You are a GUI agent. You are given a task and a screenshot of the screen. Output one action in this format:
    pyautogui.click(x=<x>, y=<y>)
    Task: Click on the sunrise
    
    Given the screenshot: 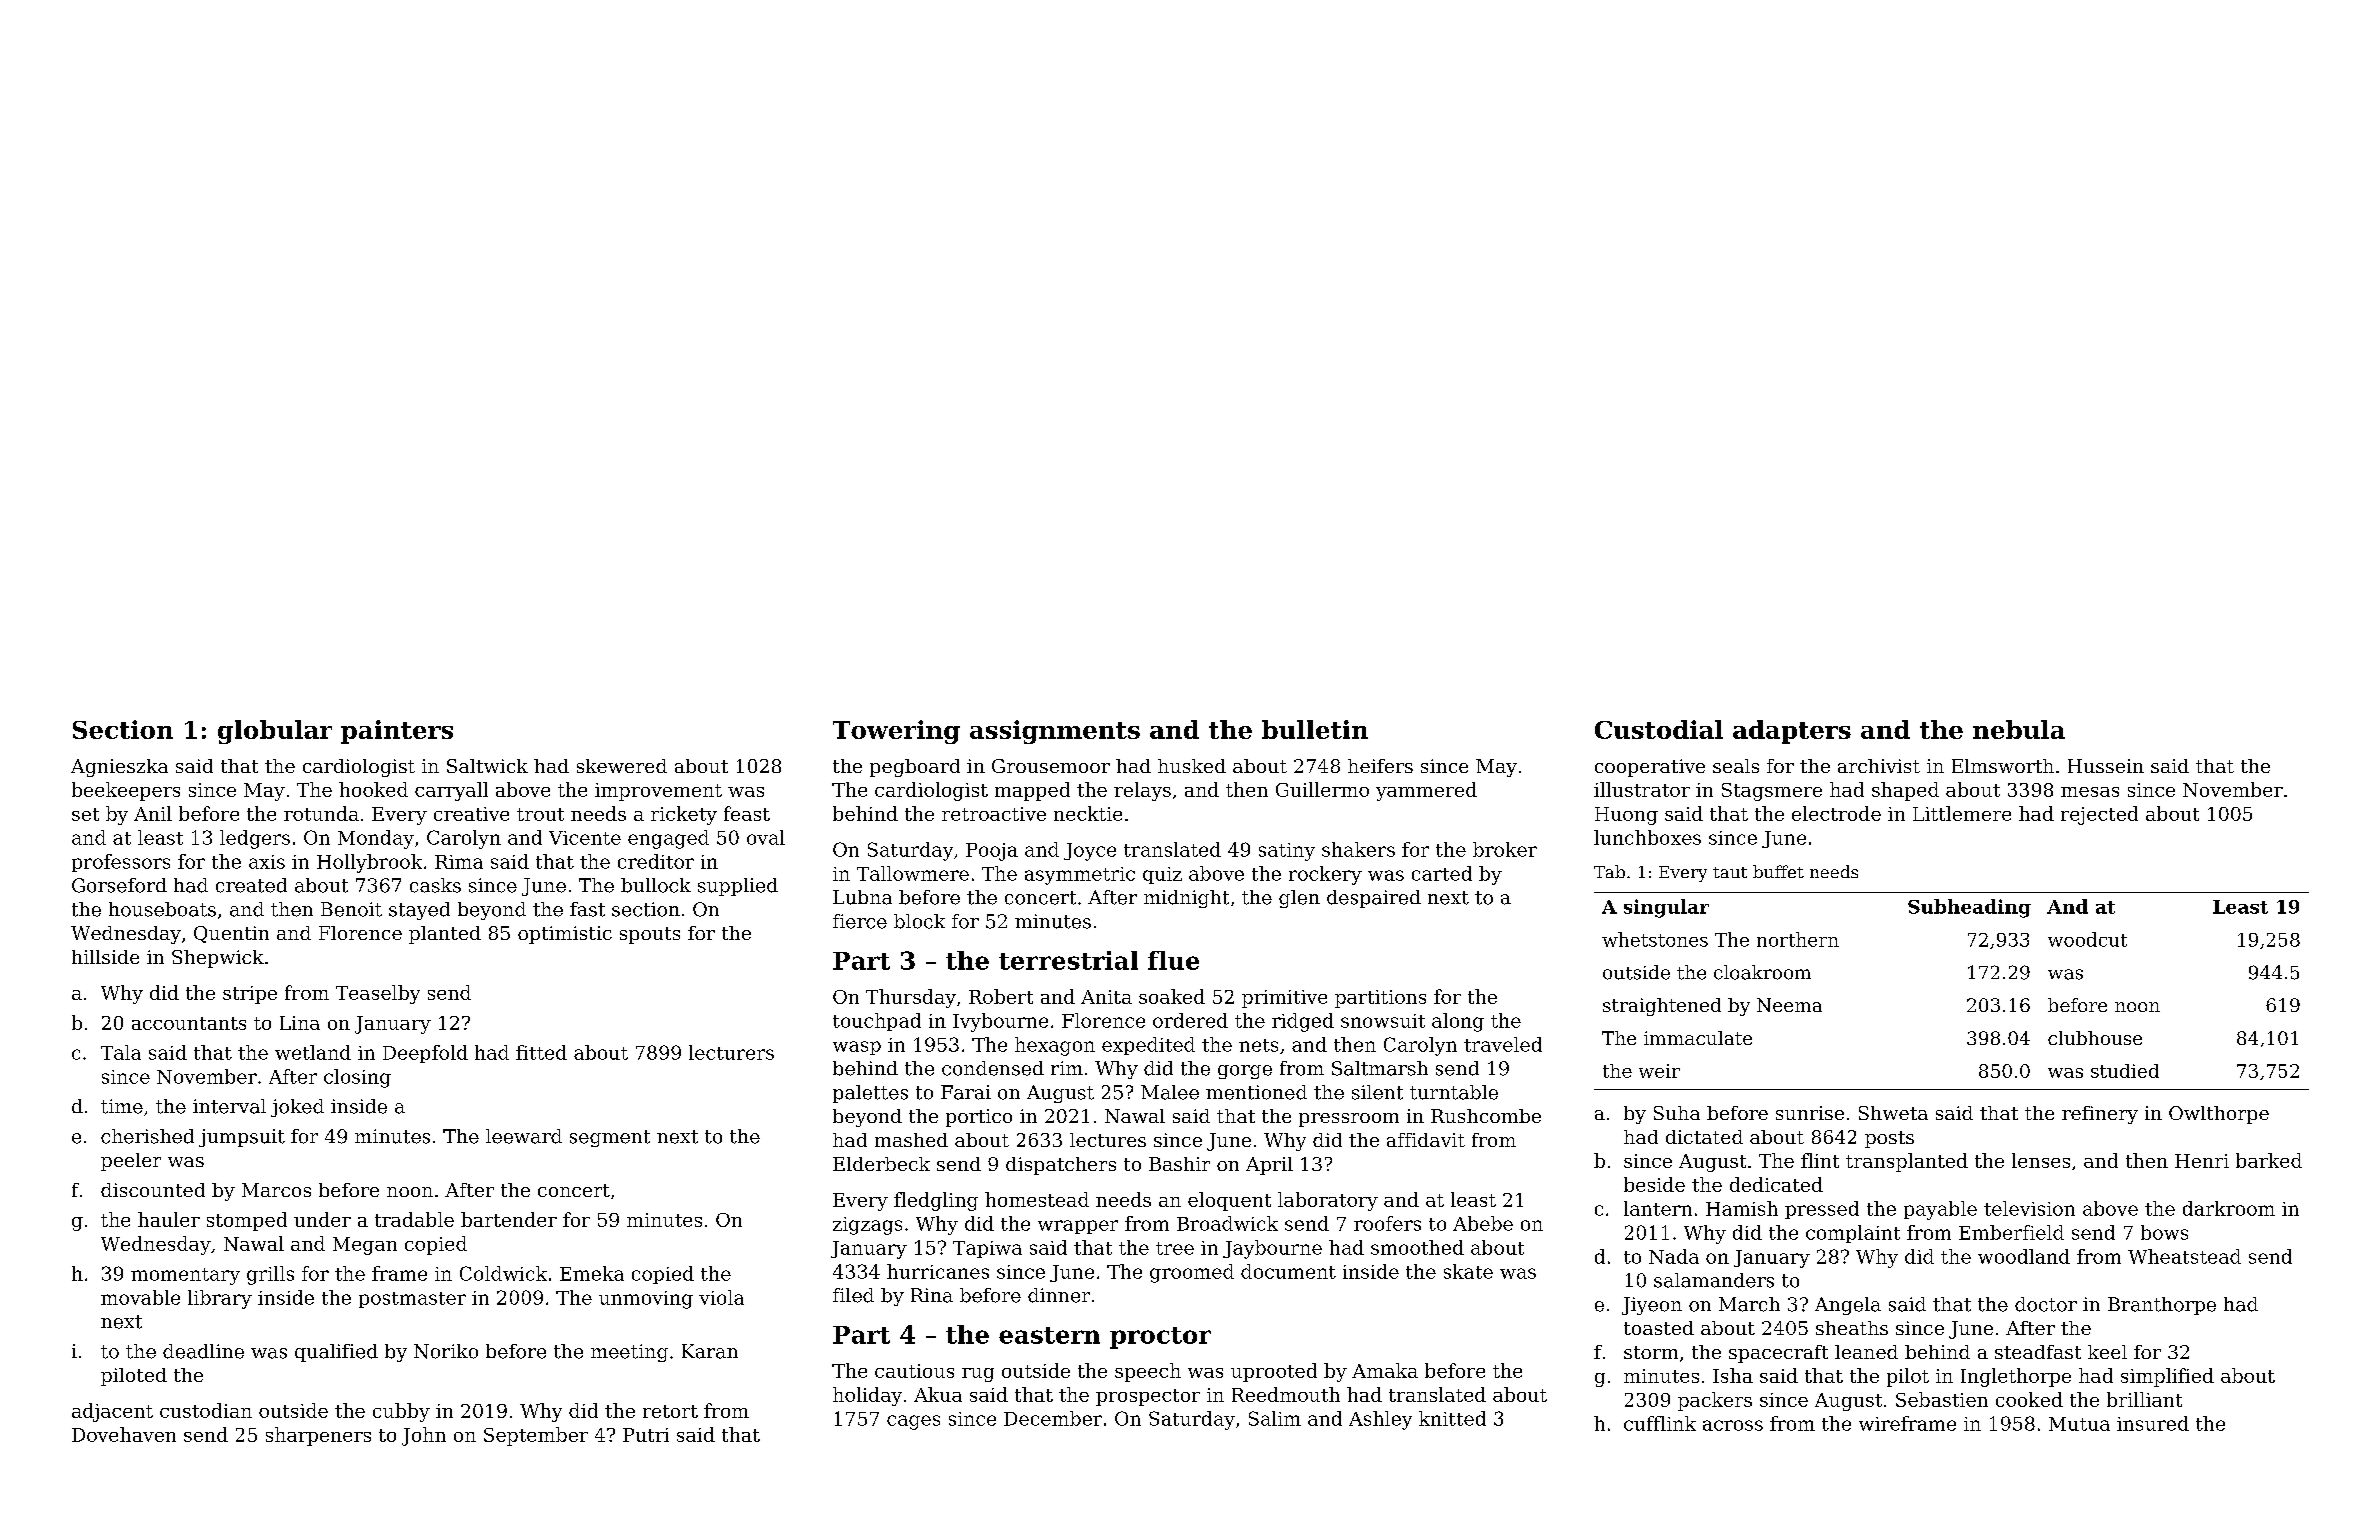 What is the action you would take?
    pyautogui.click(x=1810, y=1113)
